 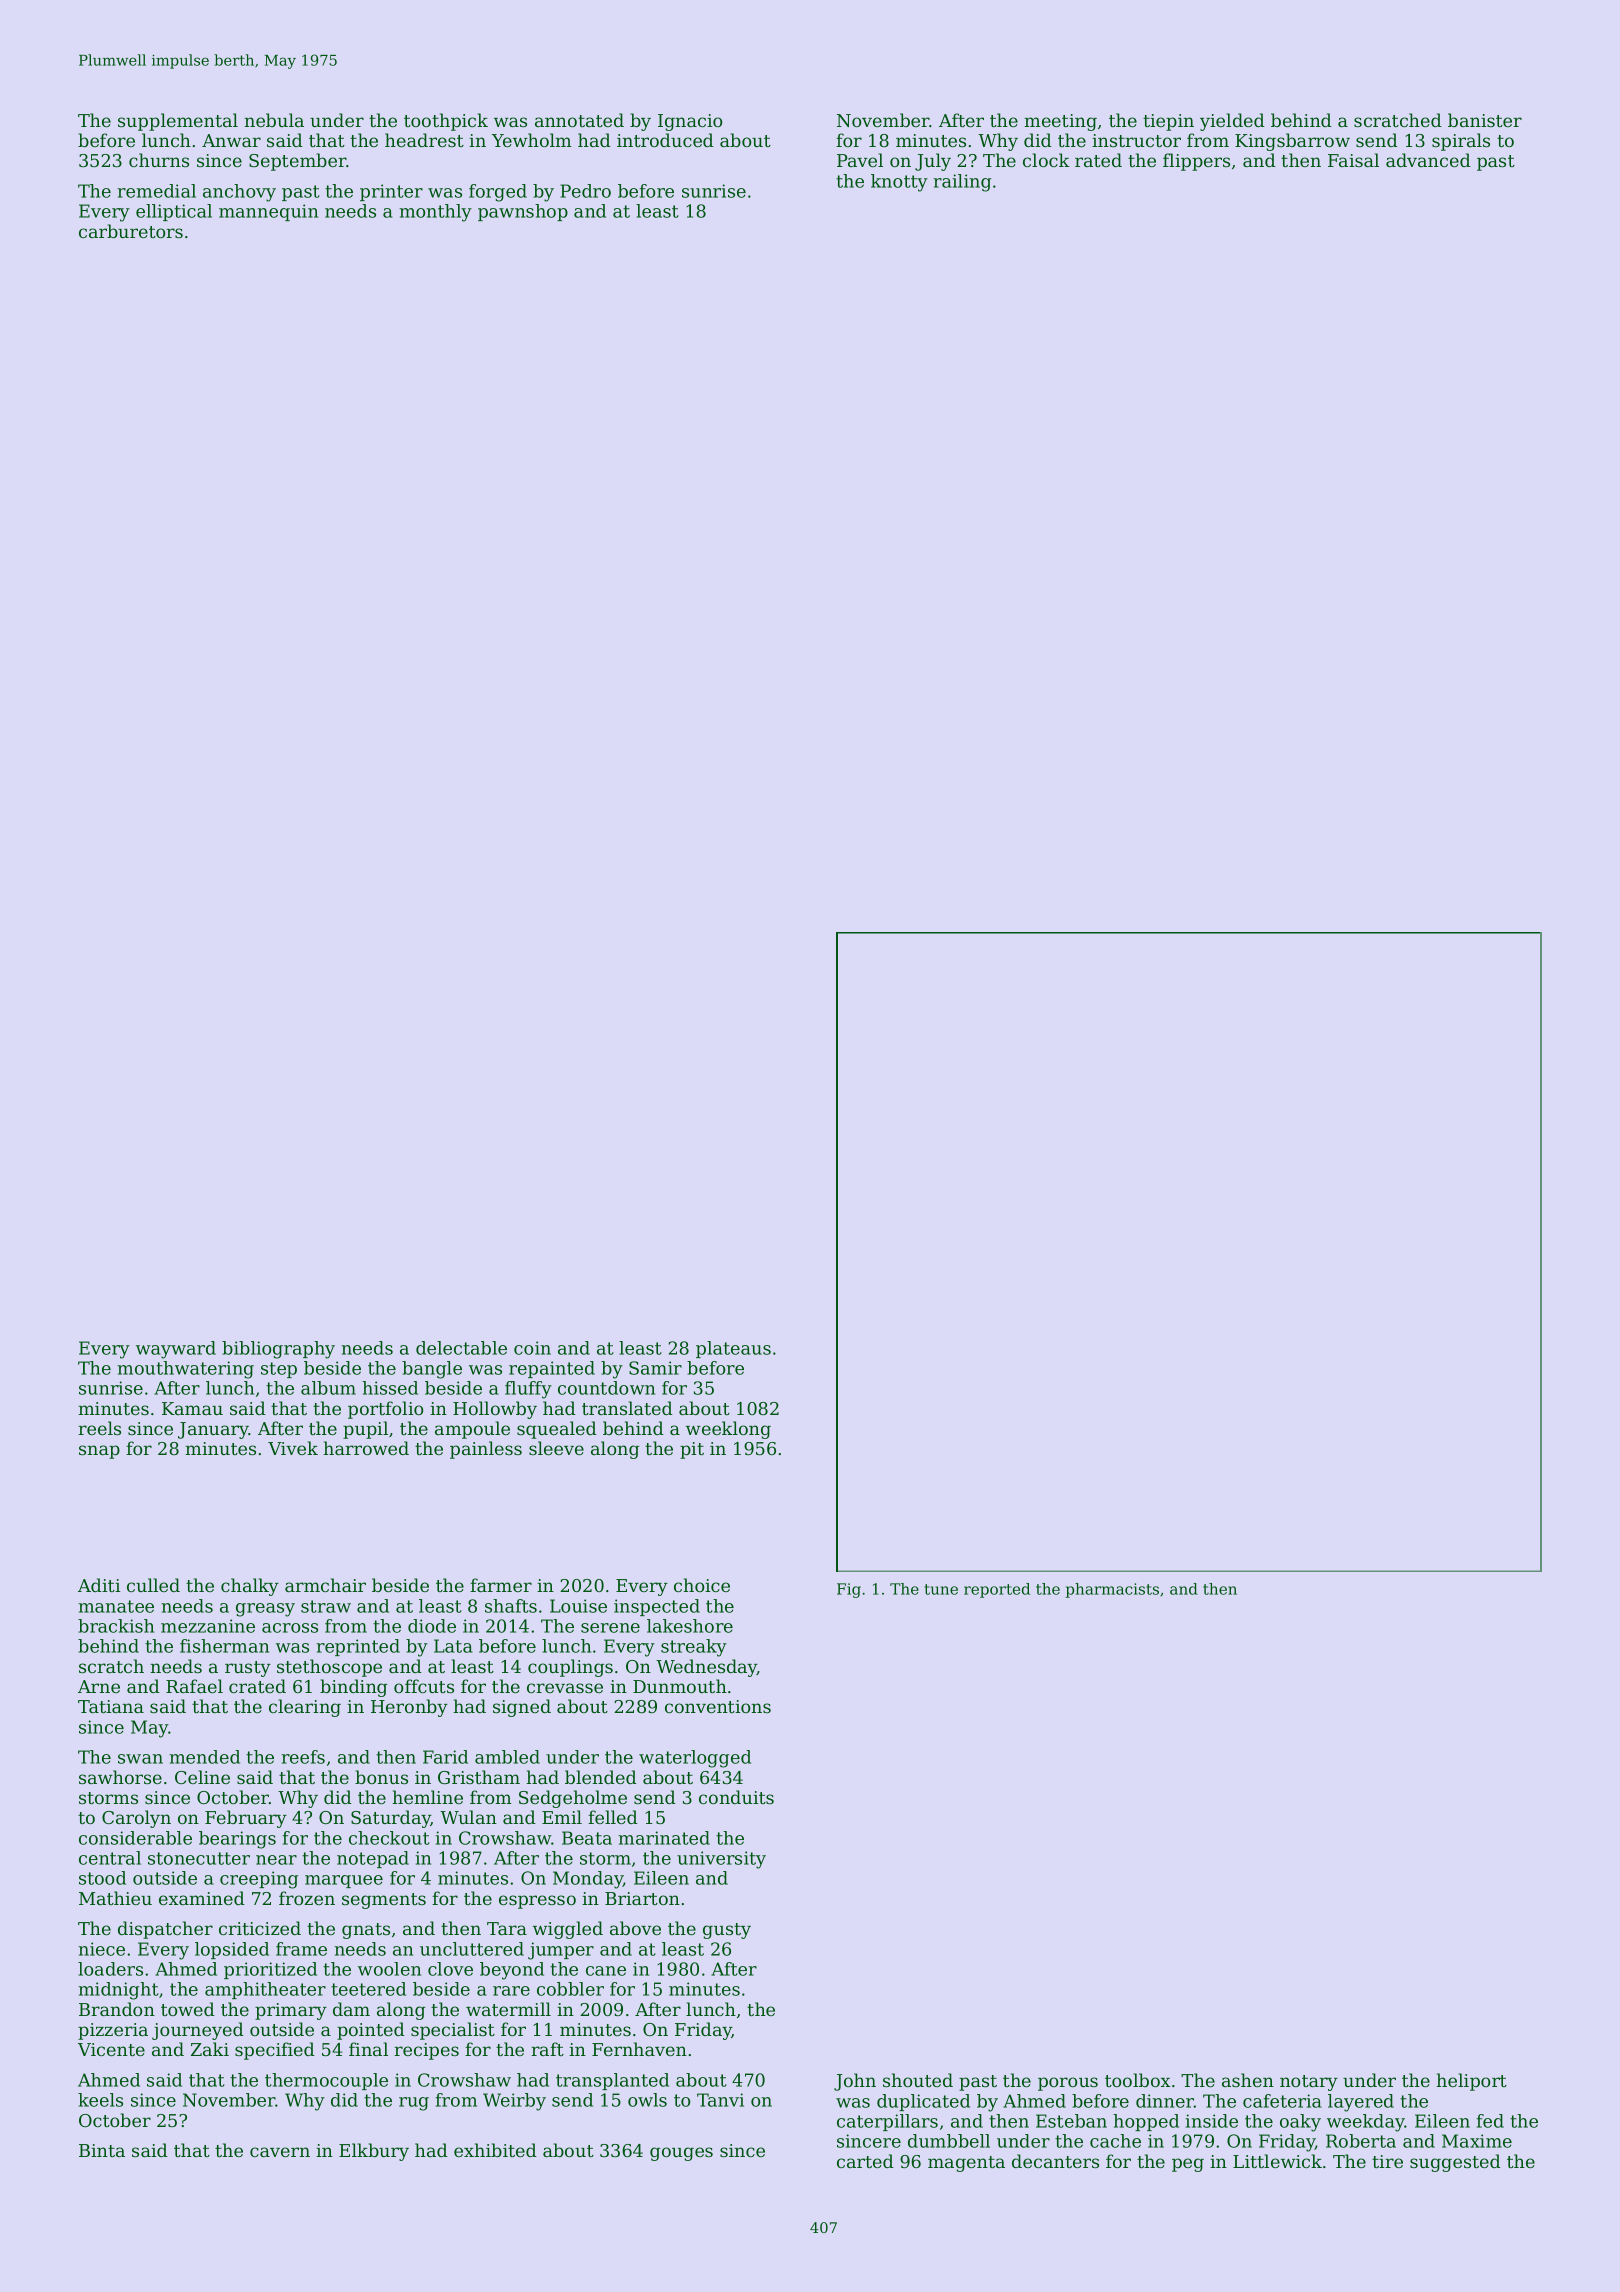 What do you see at coordinates (178, 122) in the screenshot?
I see `supplemental` at bounding box center [178, 122].
